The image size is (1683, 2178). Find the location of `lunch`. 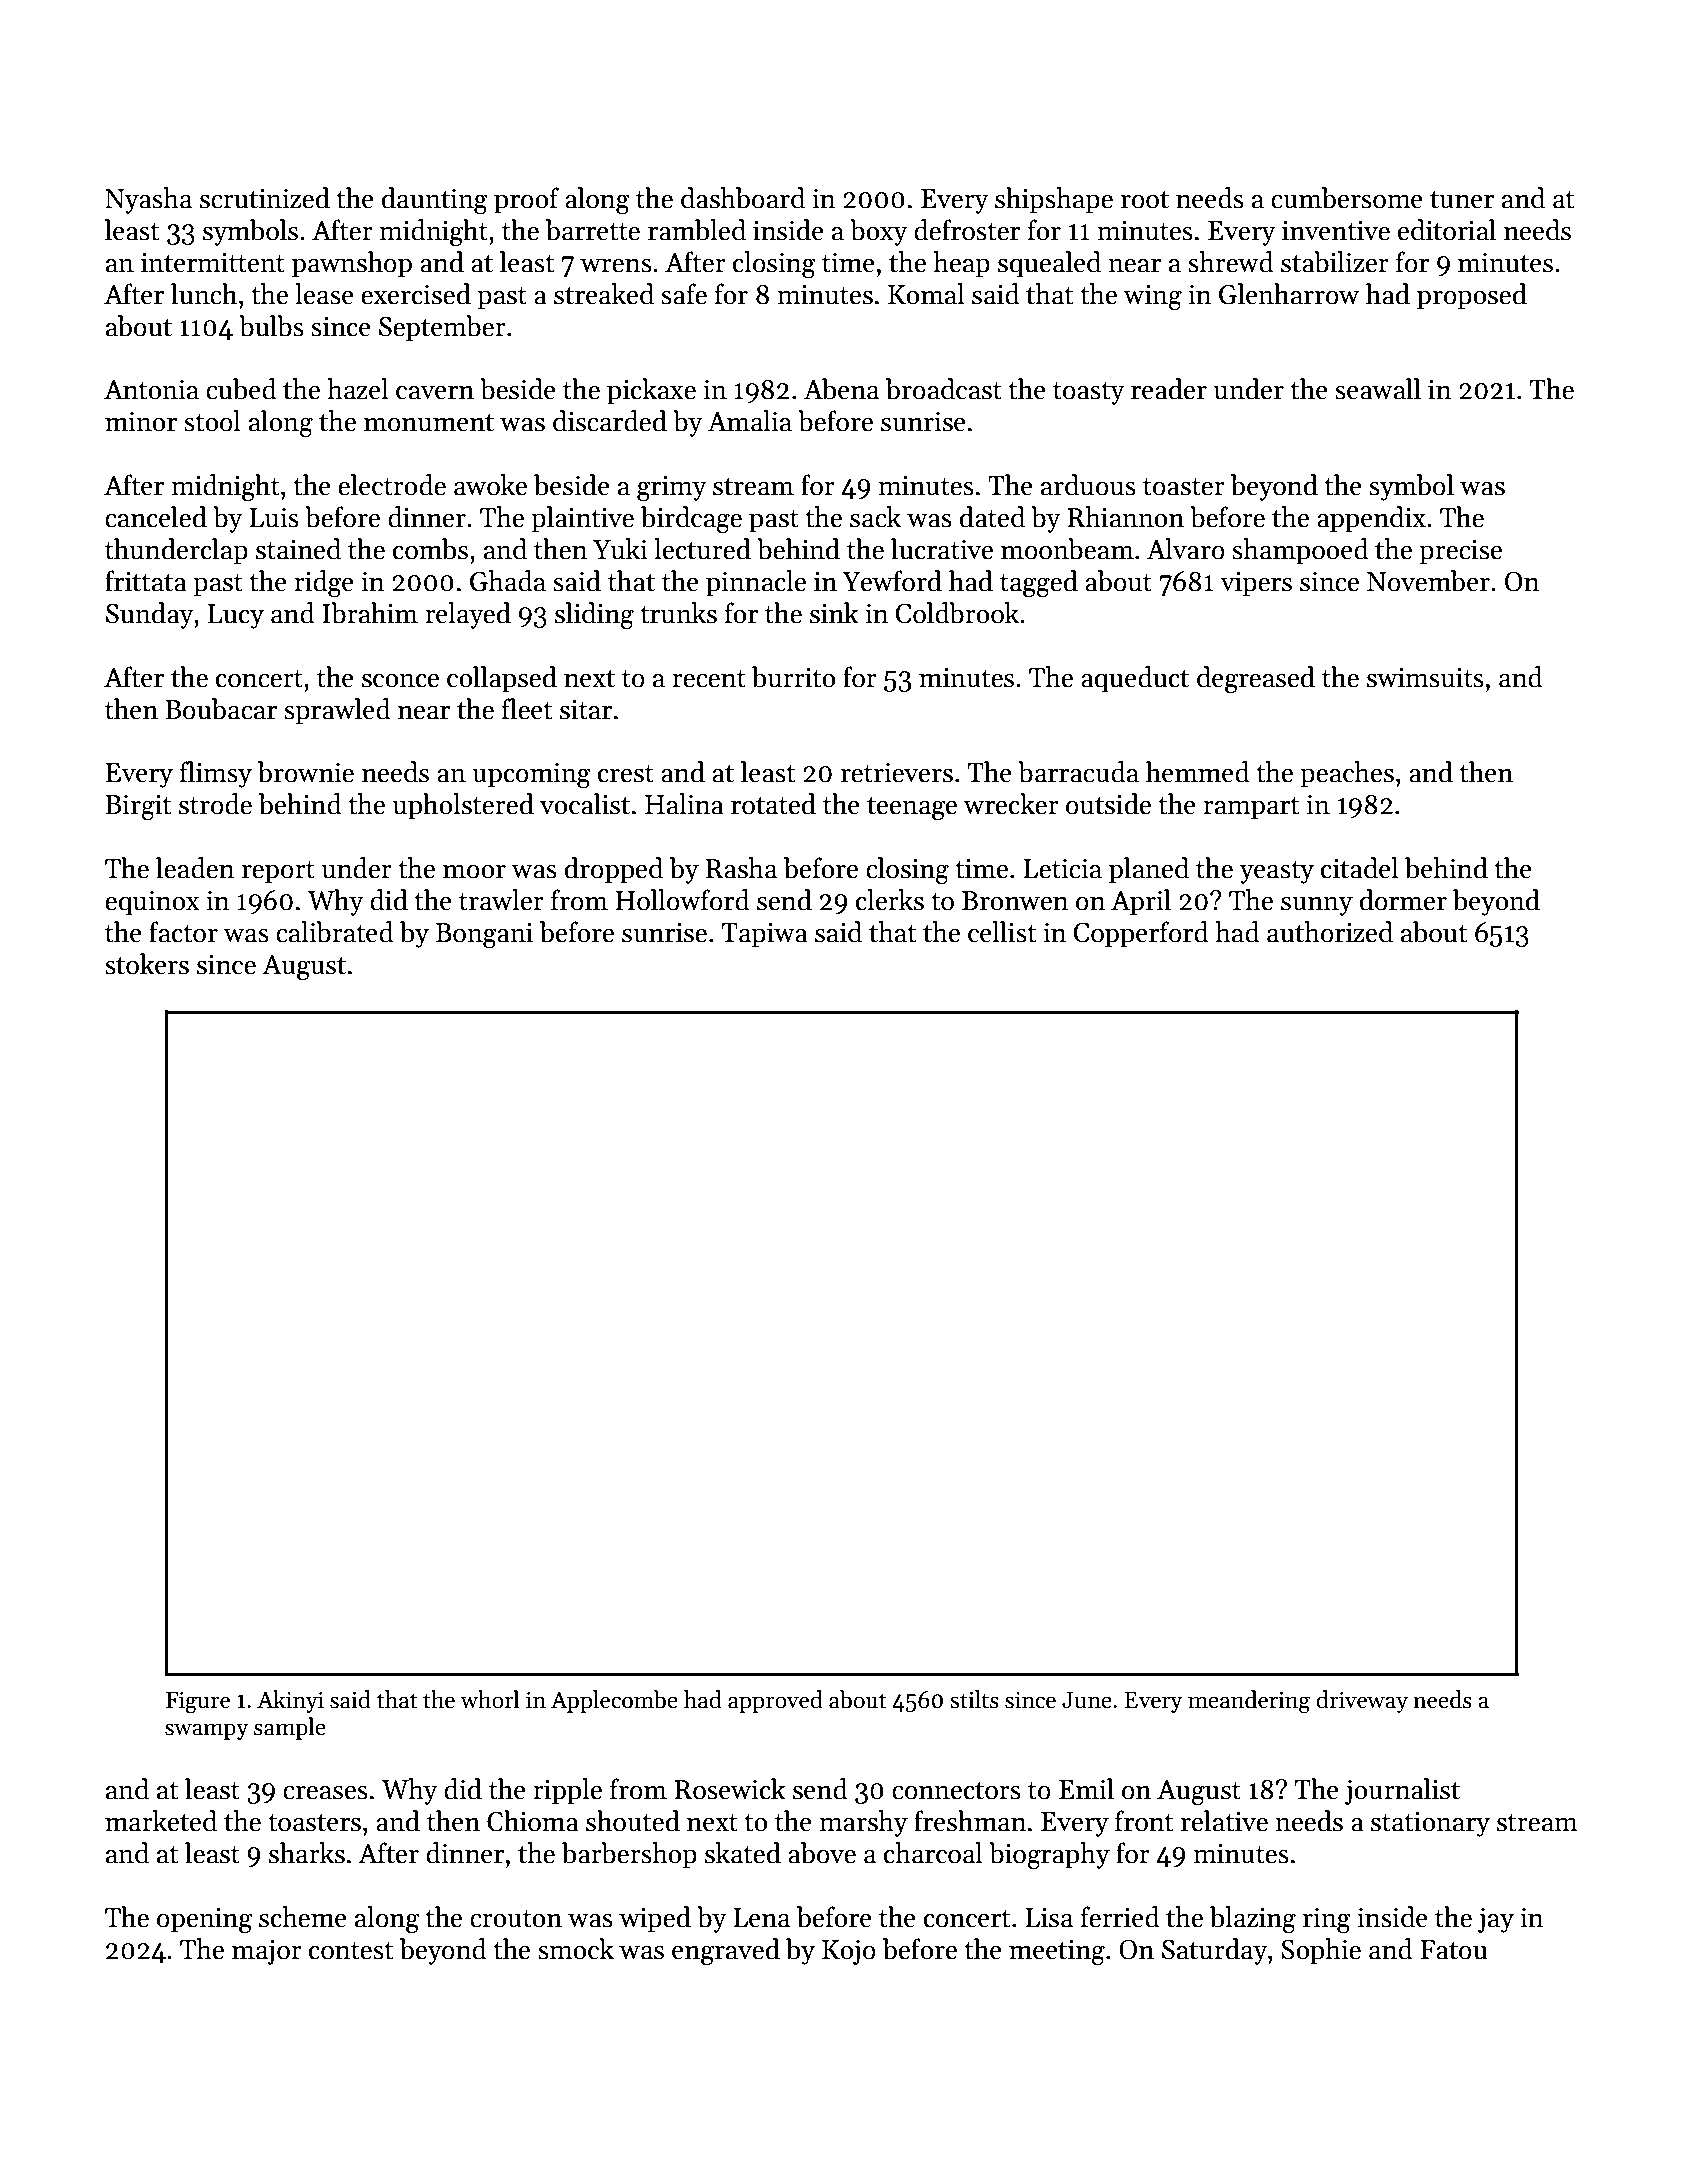

lunch is located at coordinates (204, 294).
